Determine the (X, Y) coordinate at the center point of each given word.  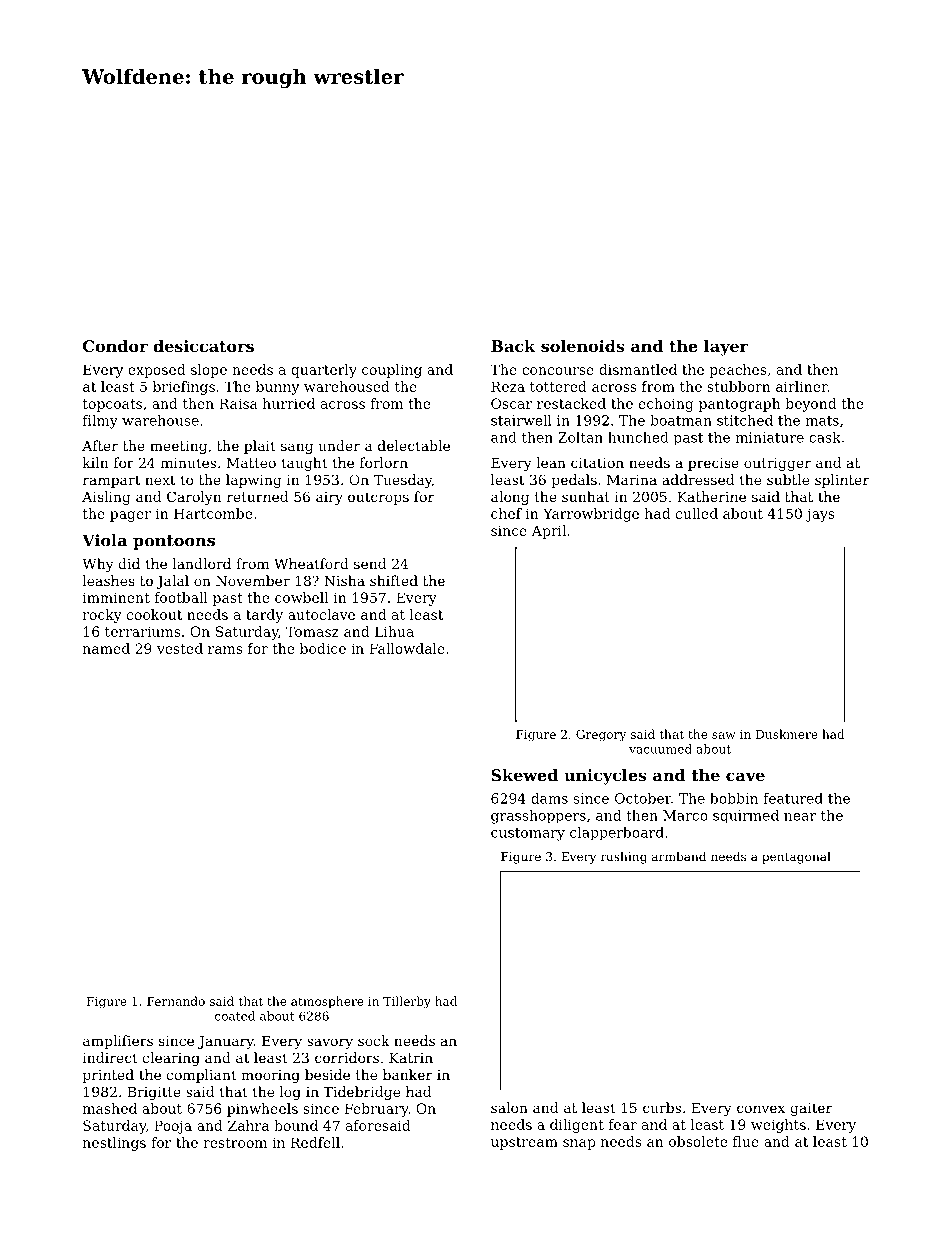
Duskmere (787, 734)
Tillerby (407, 1002)
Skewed (525, 775)
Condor (115, 346)
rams (225, 650)
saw (724, 735)
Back (513, 346)
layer (726, 348)
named (106, 648)
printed (108, 1076)
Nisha (344, 580)
